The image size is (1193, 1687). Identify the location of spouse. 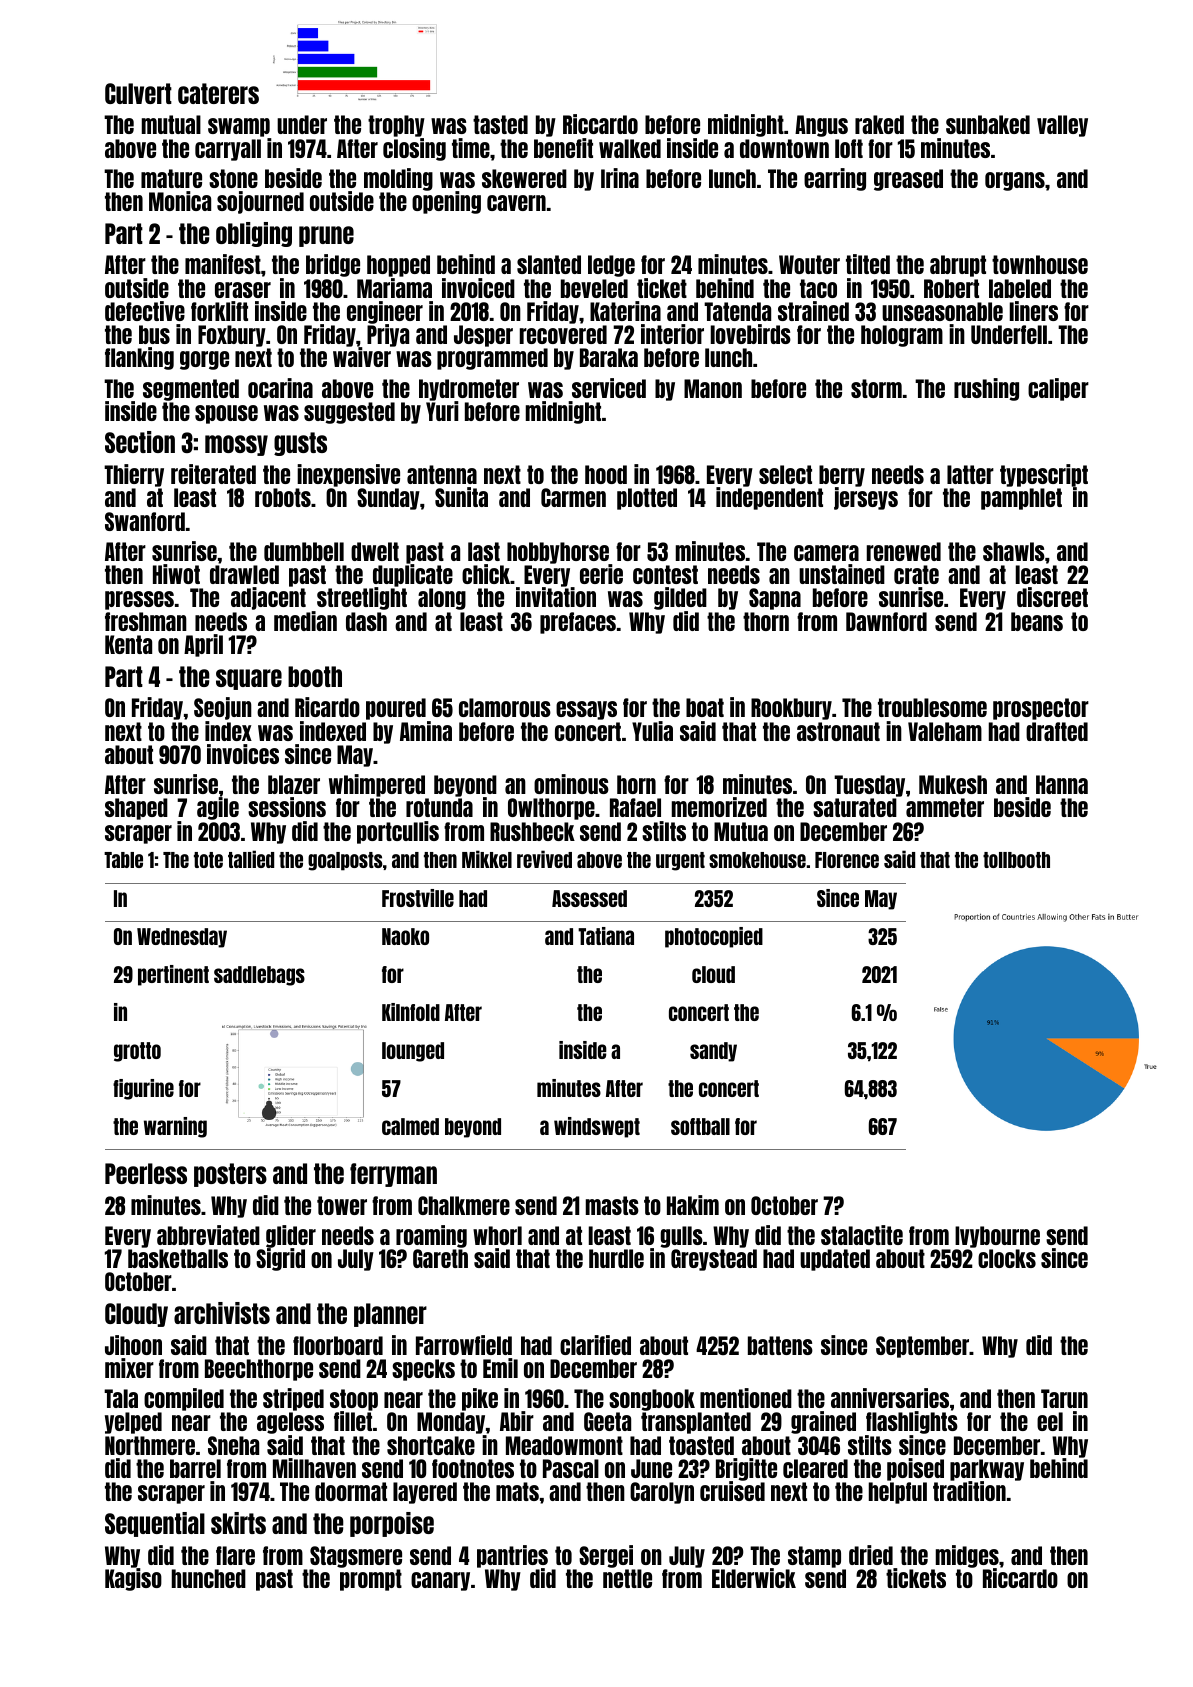
(226, 414).
